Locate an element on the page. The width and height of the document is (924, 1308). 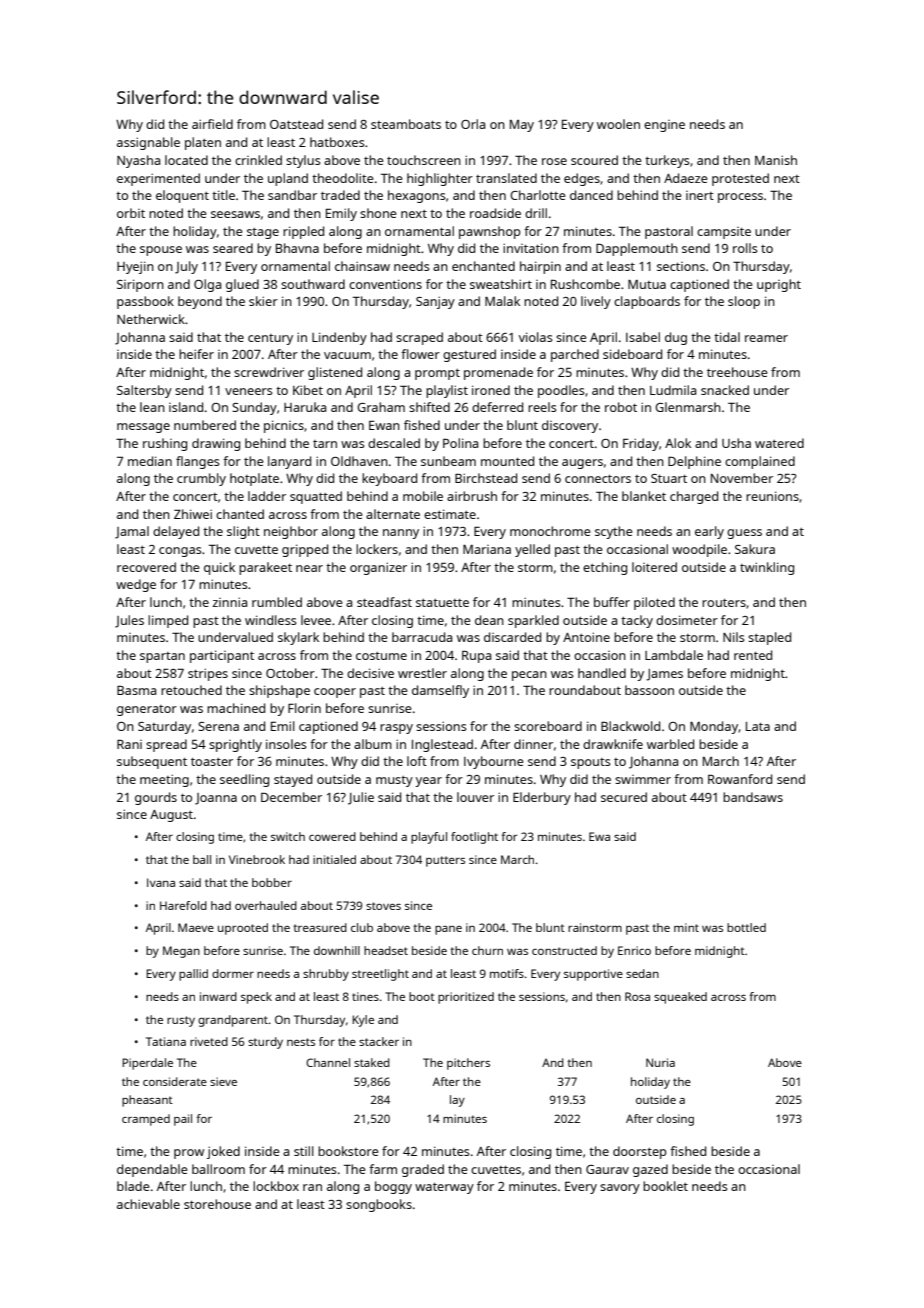
December is located at coordinates (291, 797).
